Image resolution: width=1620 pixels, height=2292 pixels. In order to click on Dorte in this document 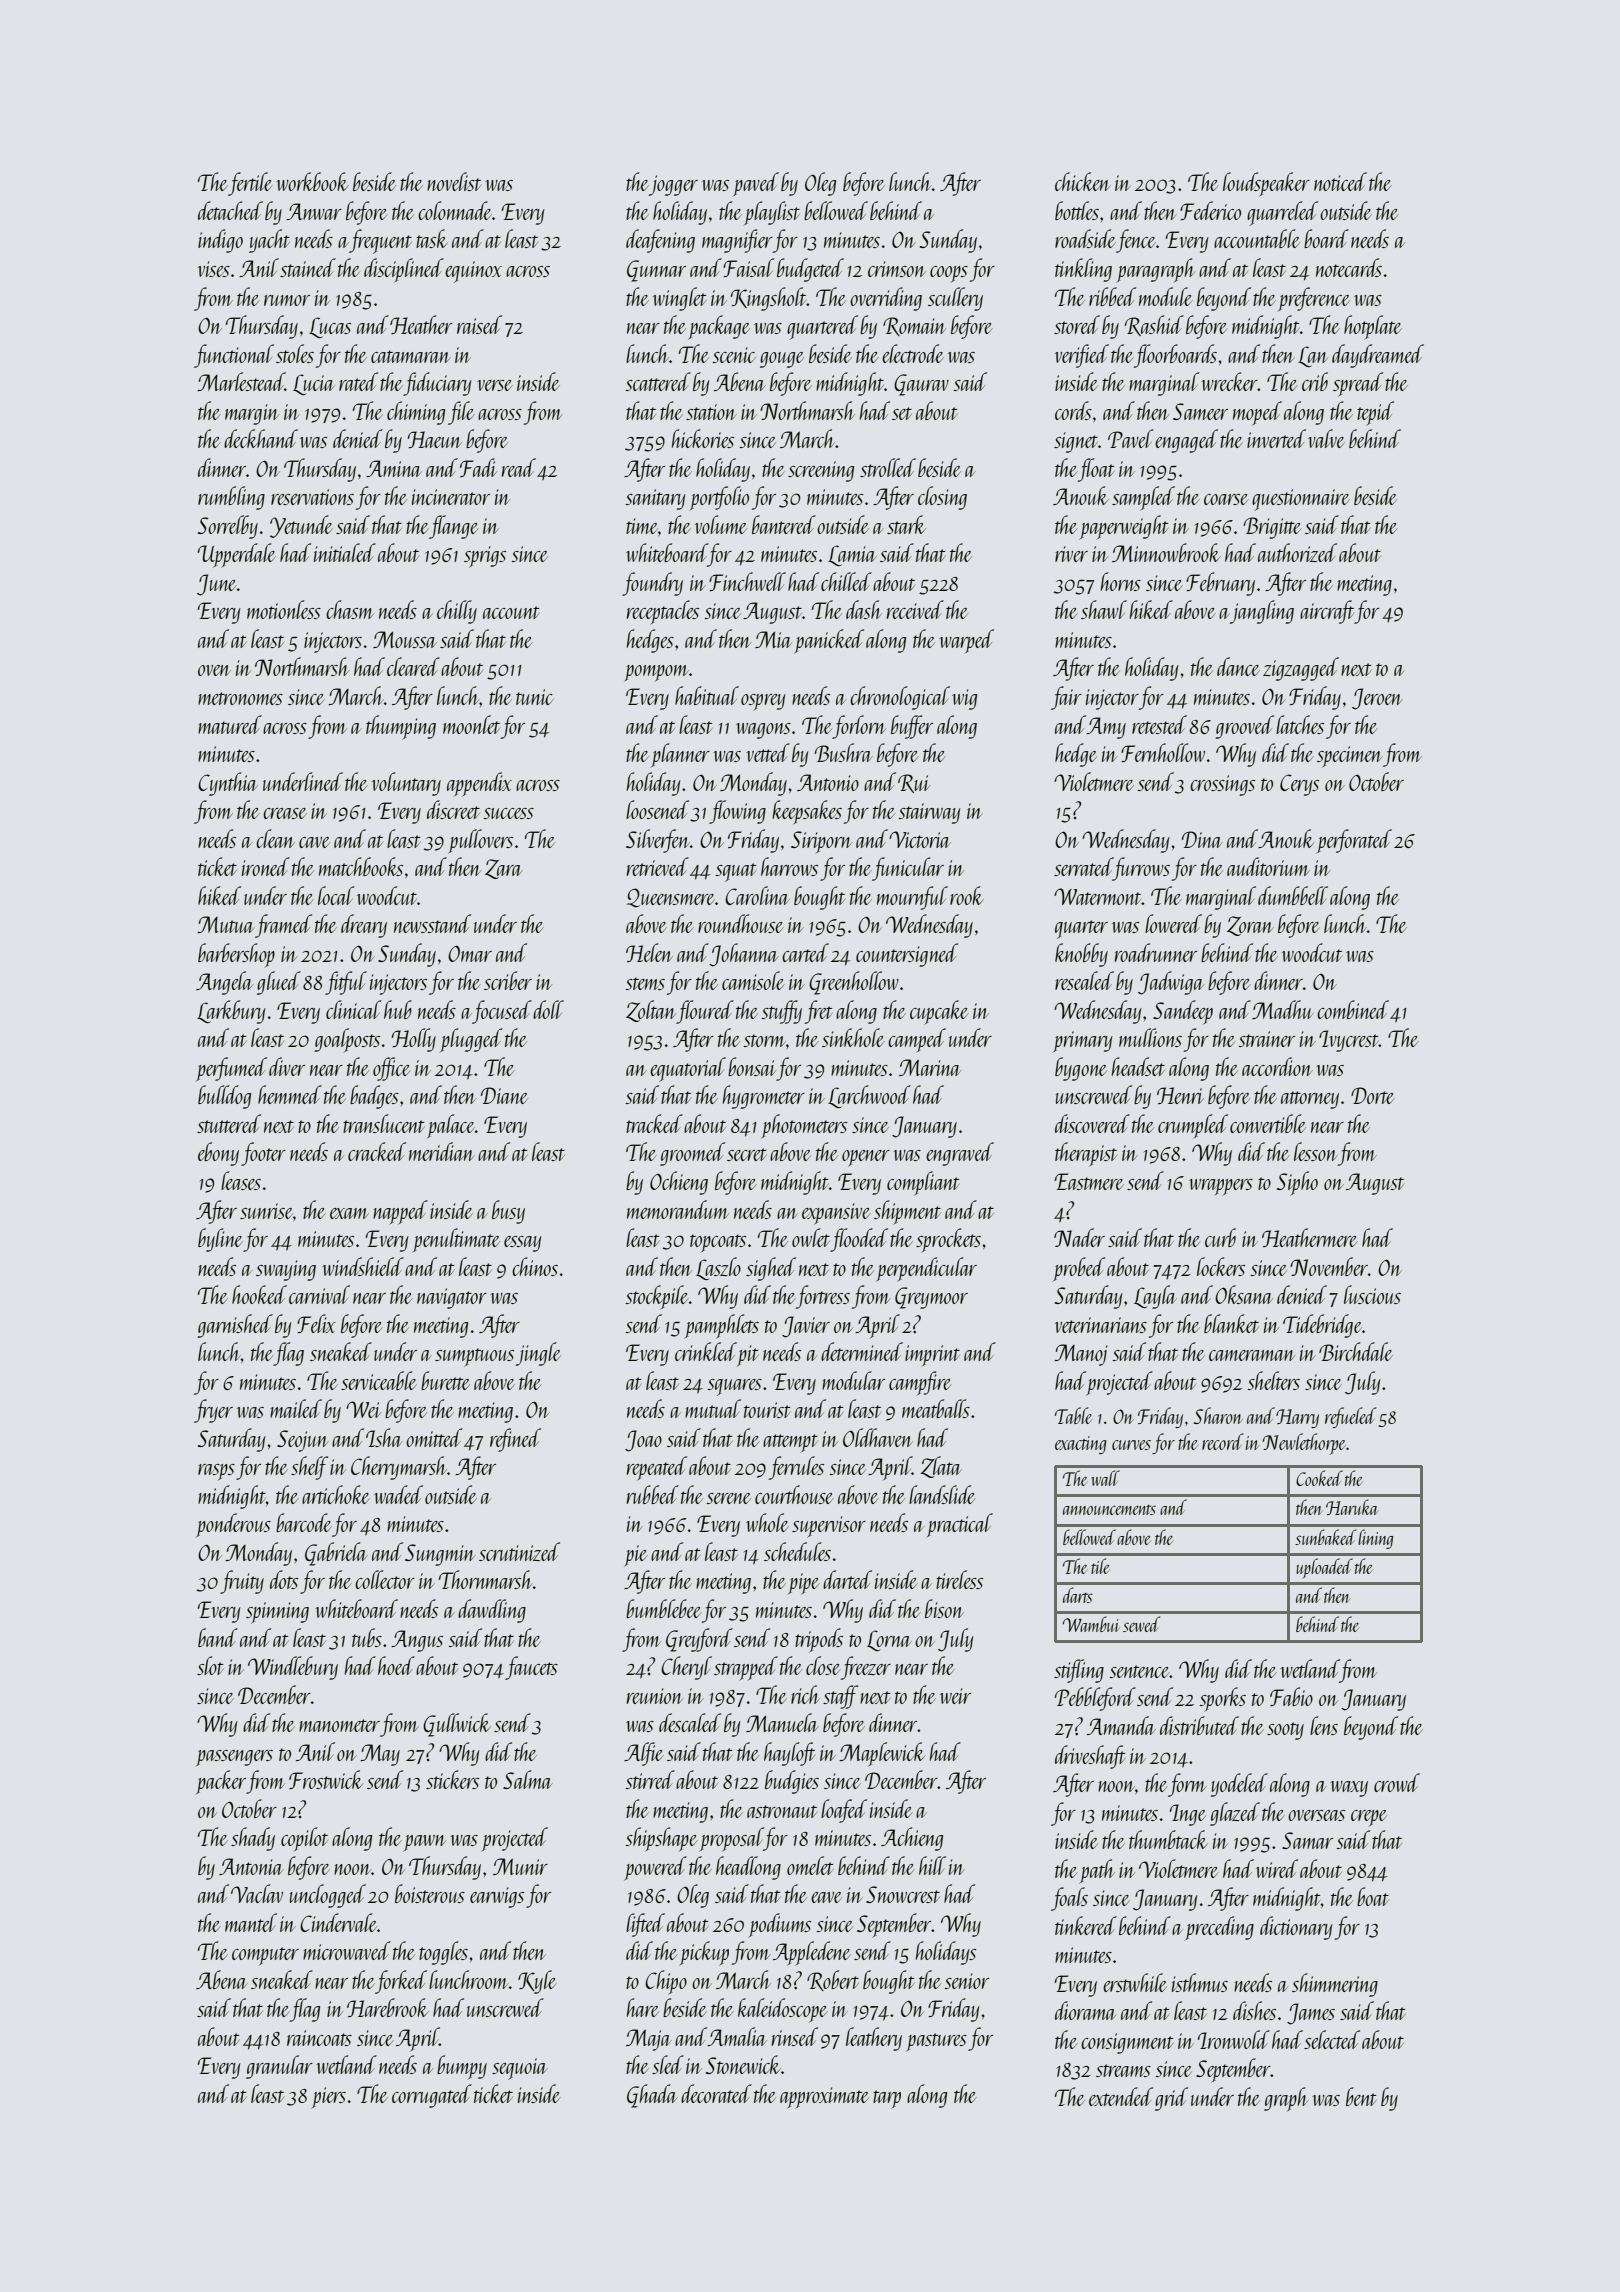, I will do `click(1373, 1095)`.
